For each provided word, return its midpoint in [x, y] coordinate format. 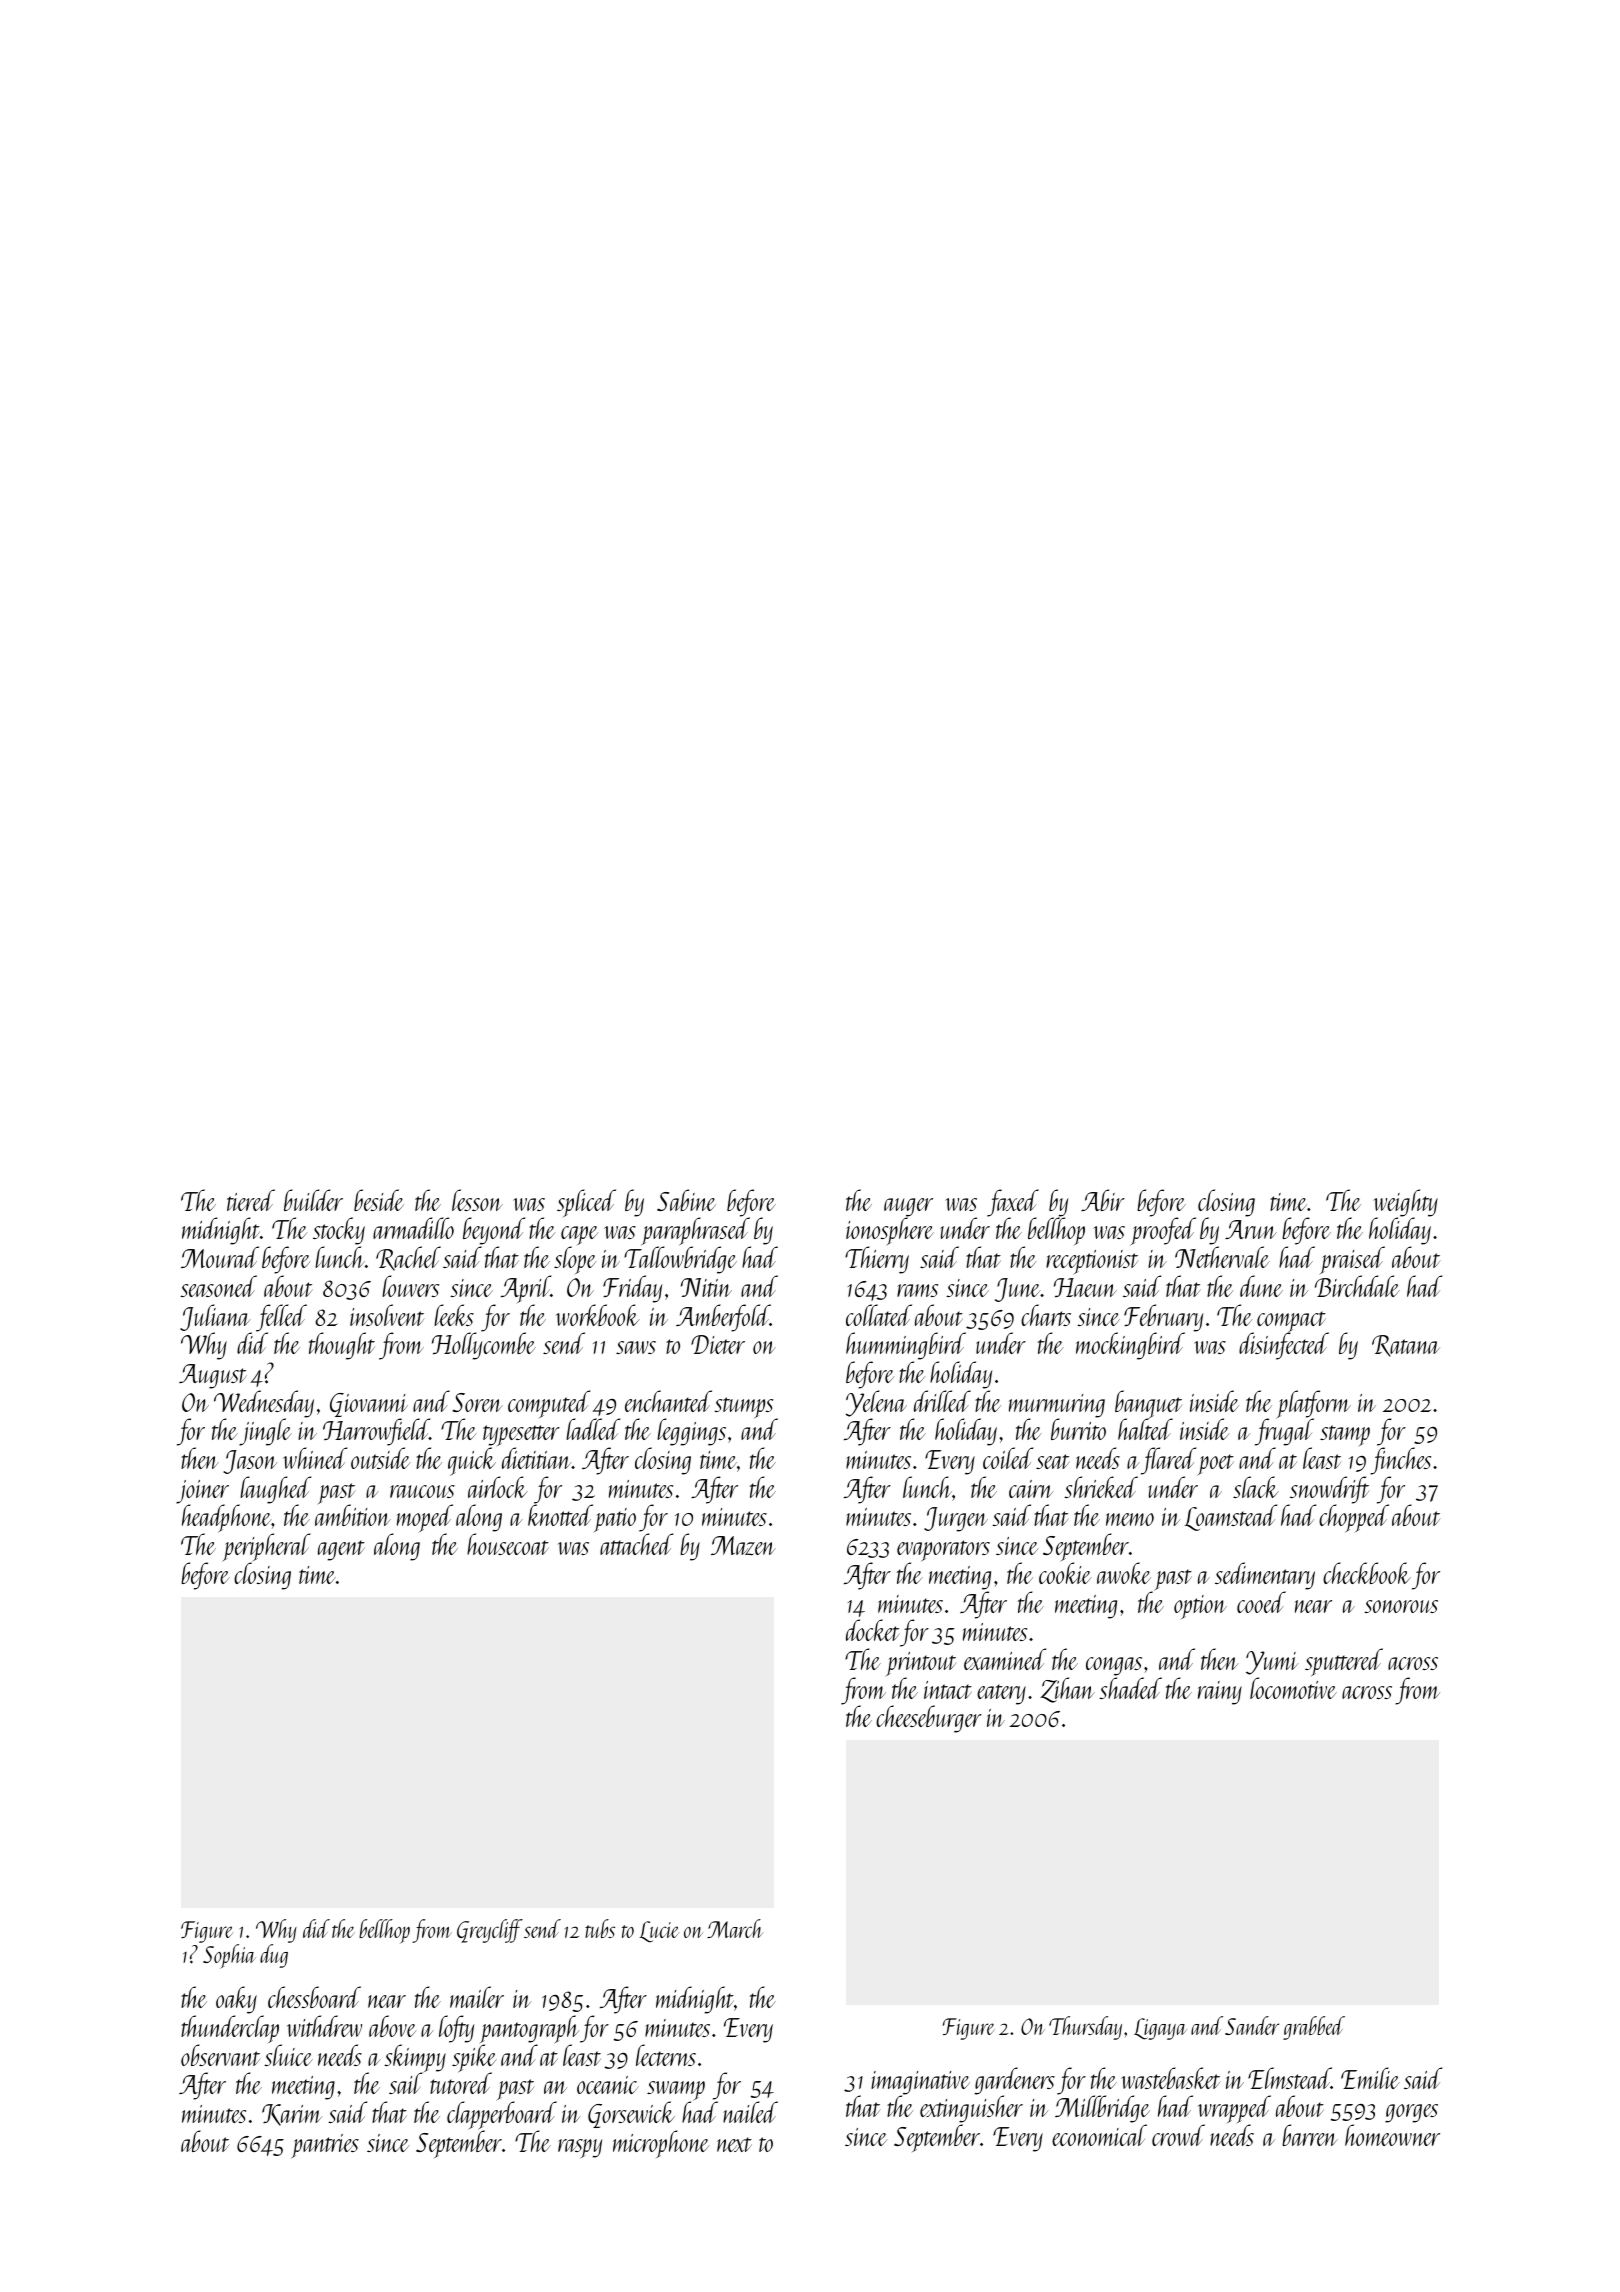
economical [1099, 2135]
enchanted [668, 1401]
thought [342, 1346]
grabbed [1314, 2028]
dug [274, 1956]
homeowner [1392, 2135]
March [735, 1928]
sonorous [1401, 1606]
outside [380, 1458]
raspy [580, 2149]
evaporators [943, 1551]
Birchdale [1357, 1286]
